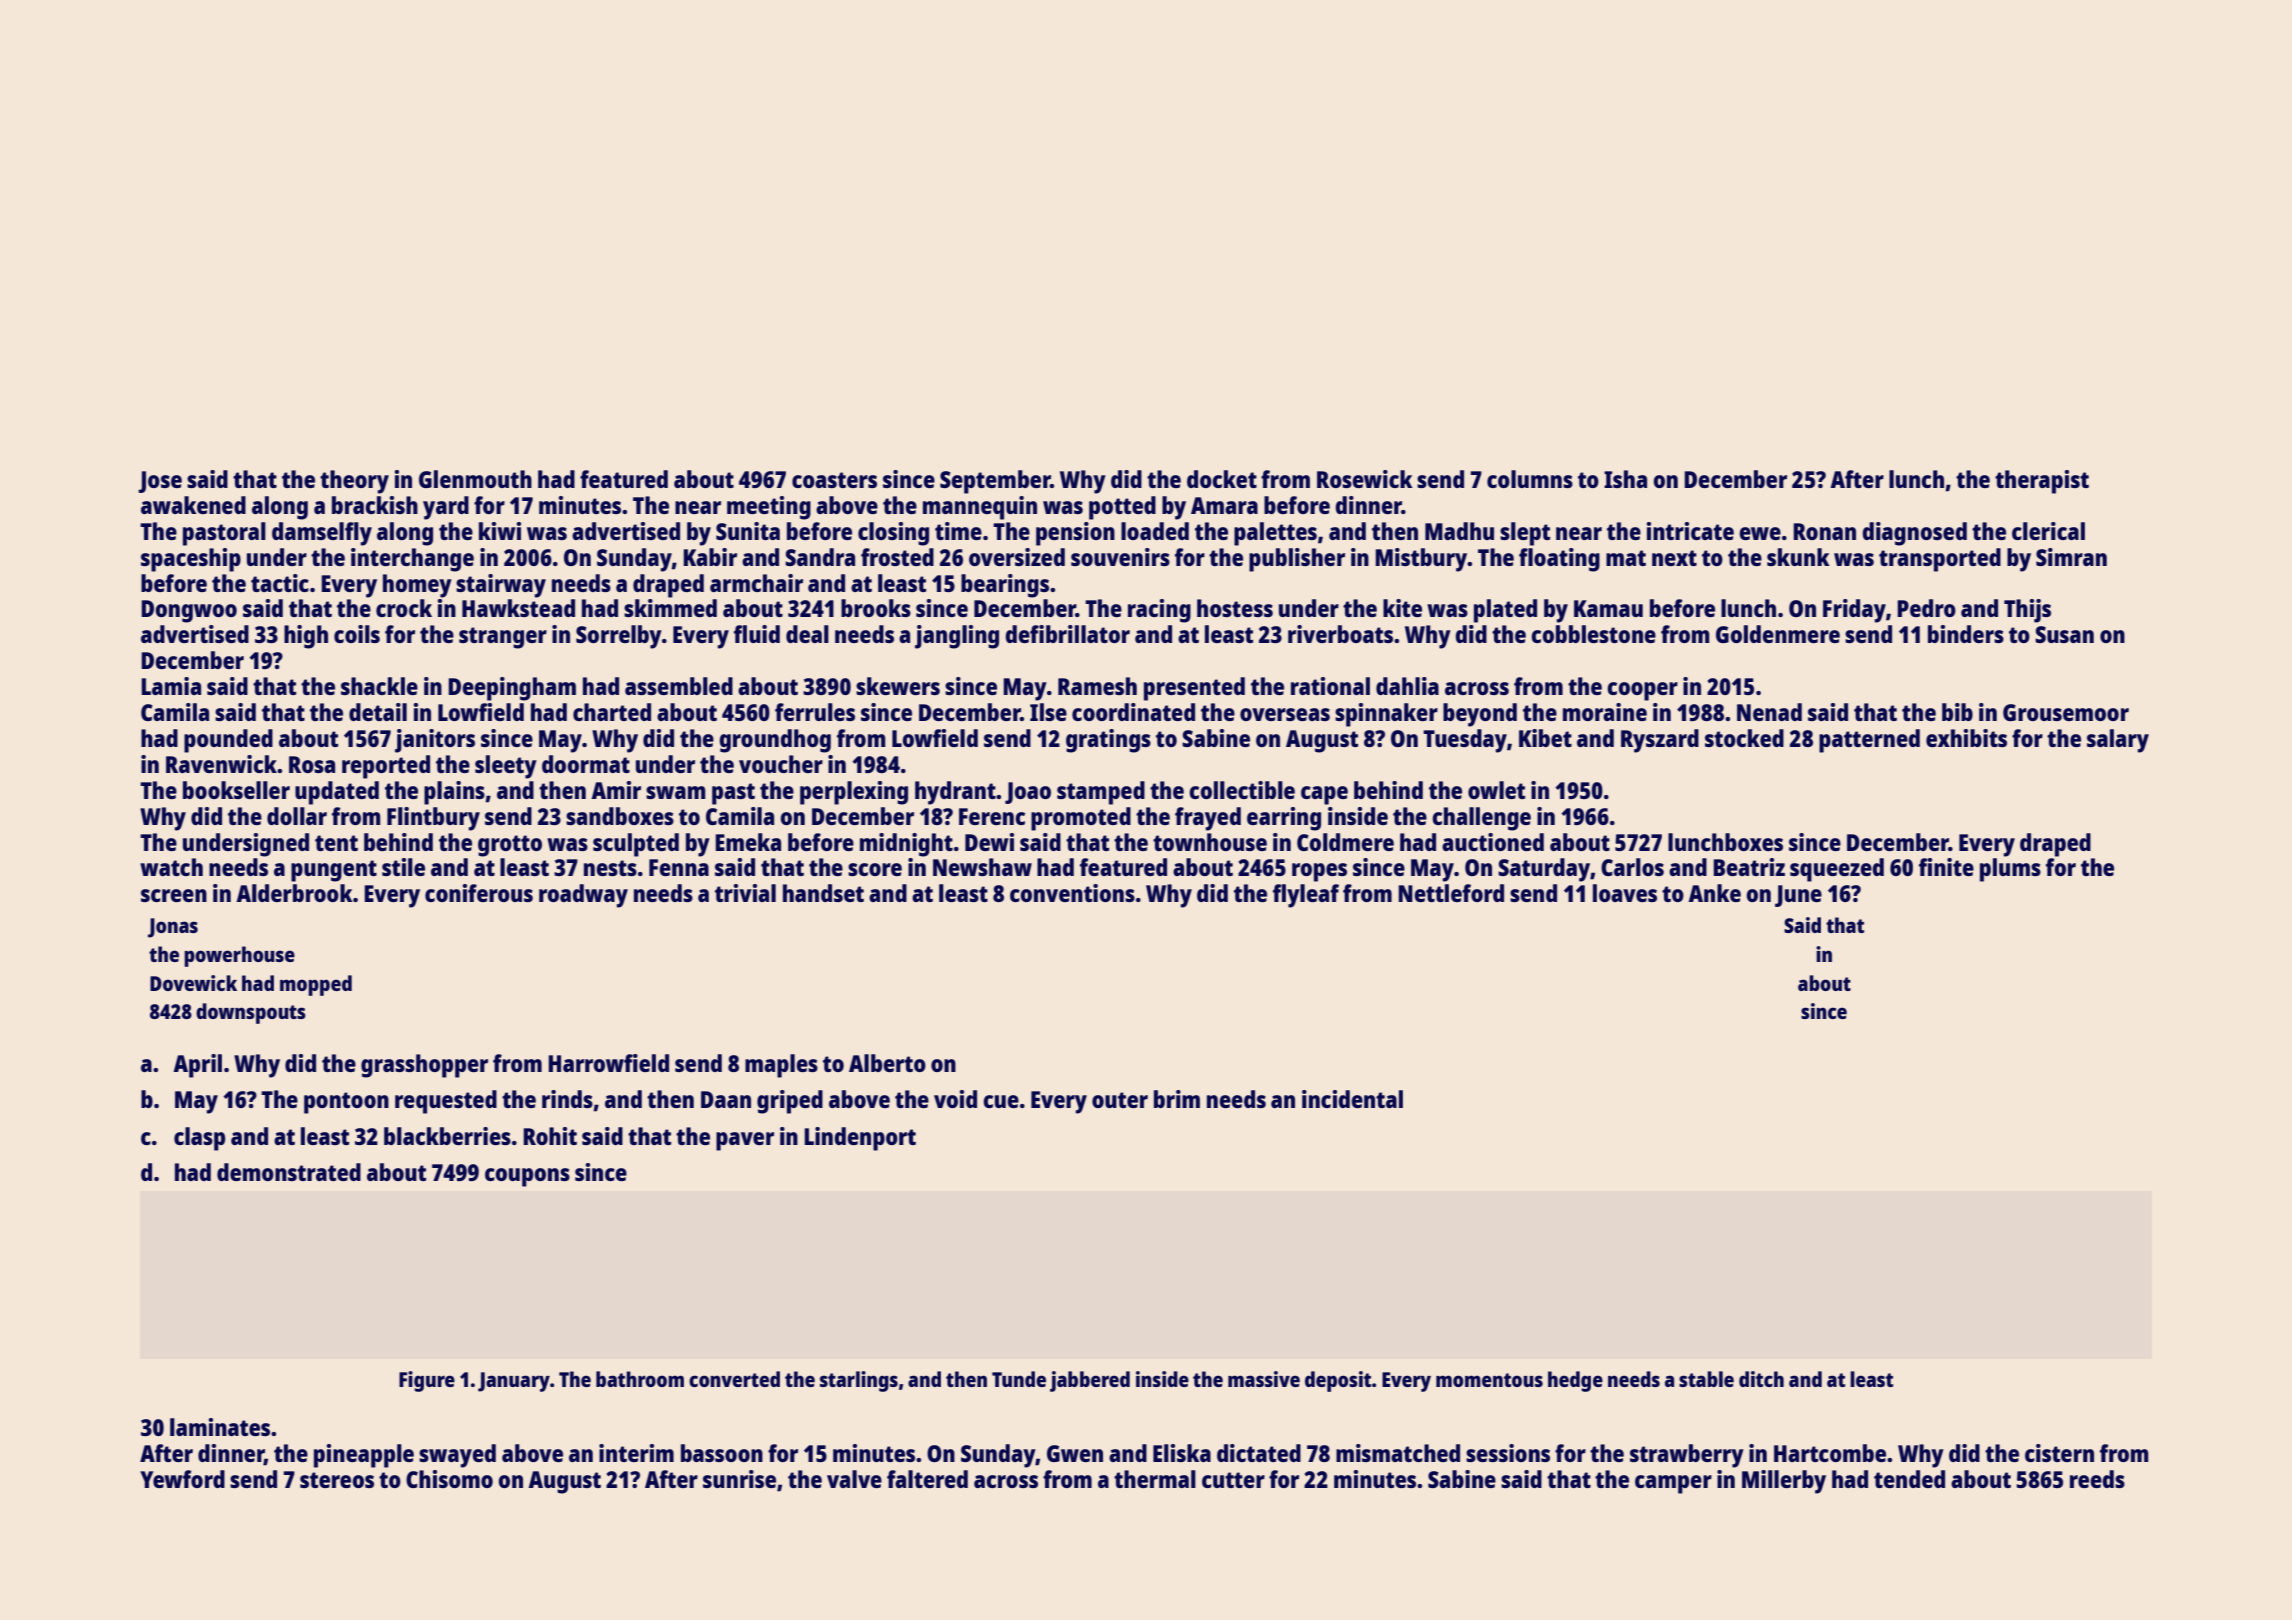 The width and height of the screenshot is (2292, 1620). What do you see at coordinates (1761, 1379) in the screenshot?
I see `ditch` at bounding box center [1761, 1379].
